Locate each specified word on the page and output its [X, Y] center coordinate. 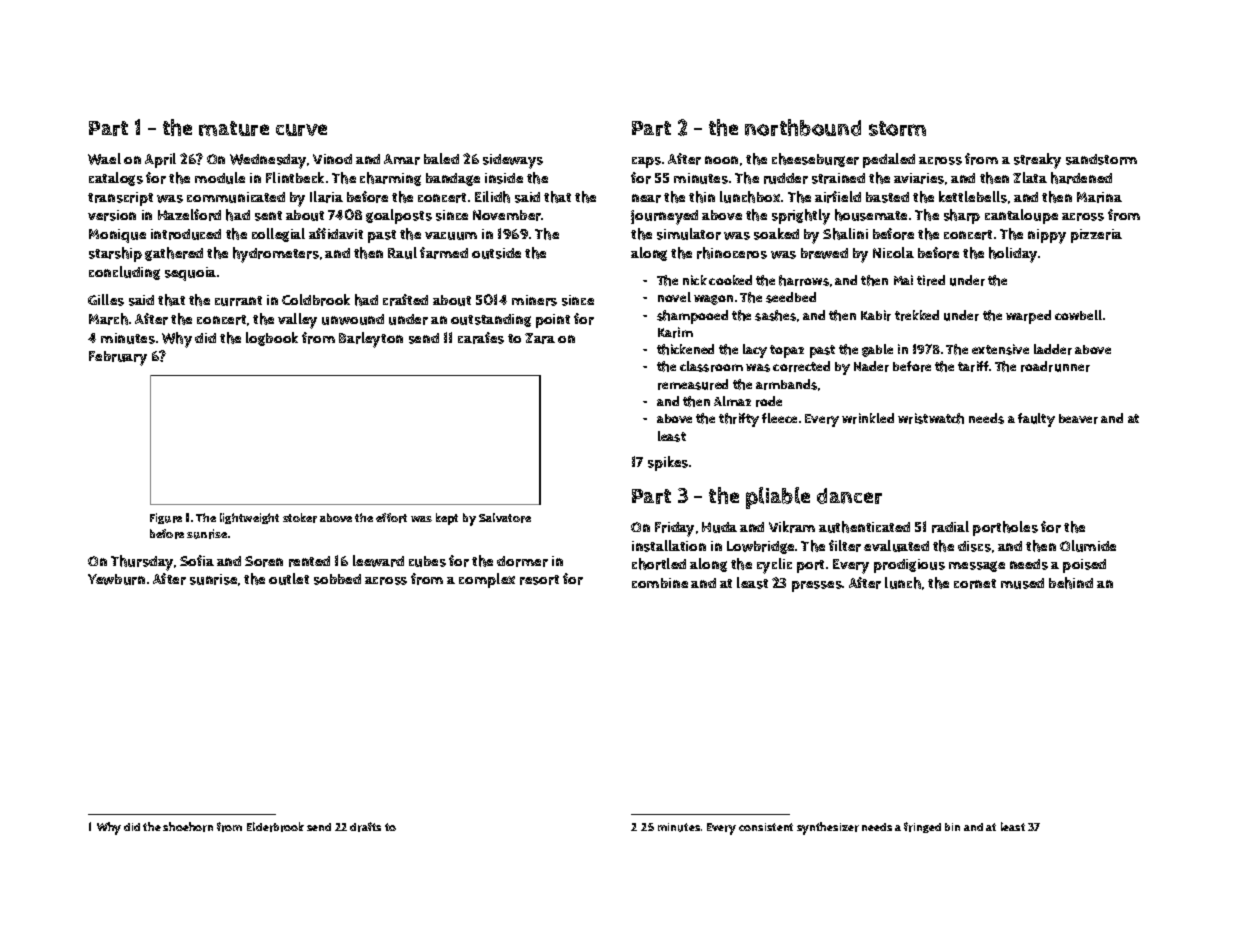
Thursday [142, 563]
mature [234, 128]
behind [1071, 583]
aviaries [919, 178]
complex [487, 580]
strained [838, 178]
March [108, 319]
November [507, 215]
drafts [365, 827]
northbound [803, 127]
